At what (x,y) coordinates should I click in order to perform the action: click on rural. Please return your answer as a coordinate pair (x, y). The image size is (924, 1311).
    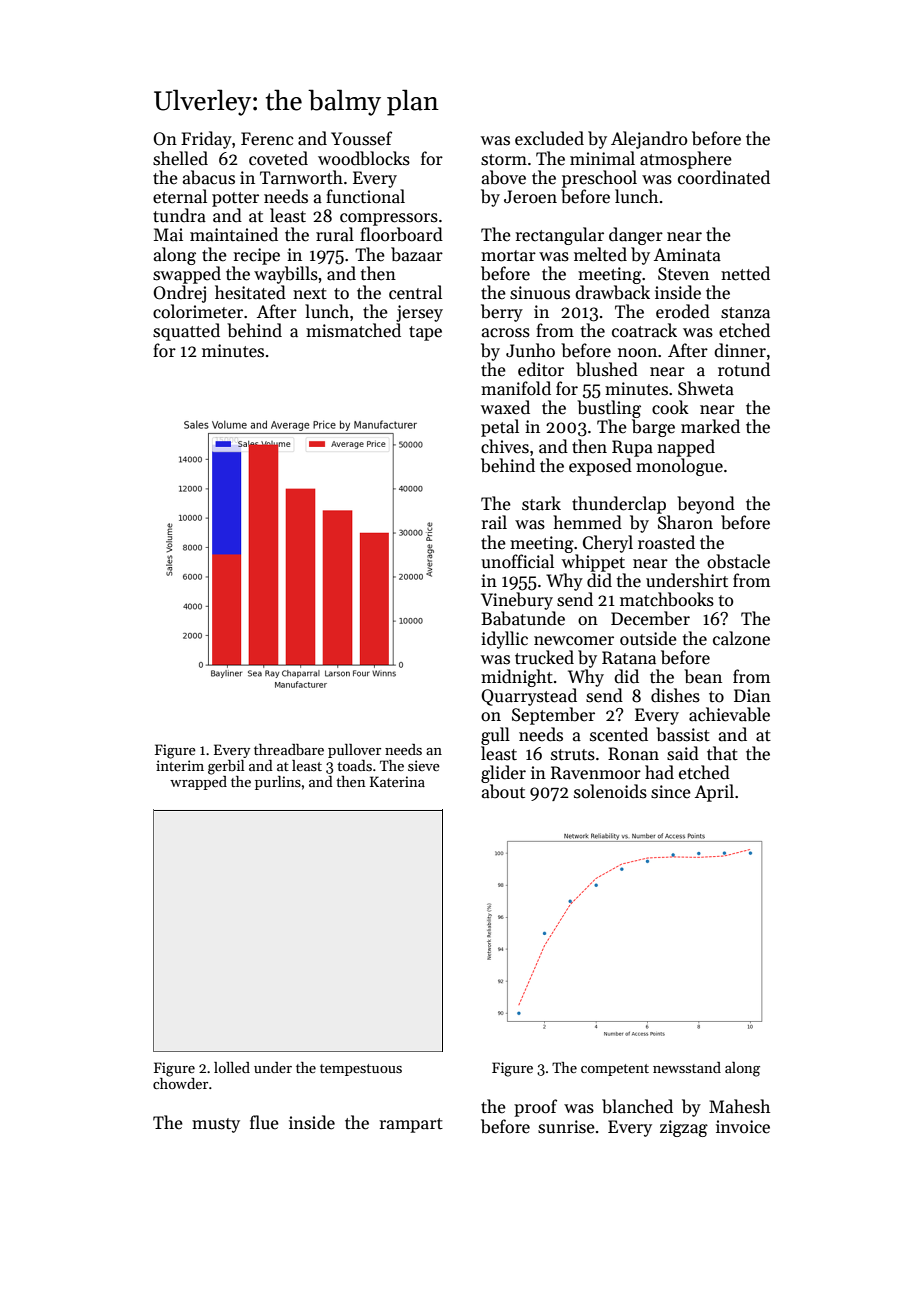
    Looking at the image, I should click on (335, 234).
